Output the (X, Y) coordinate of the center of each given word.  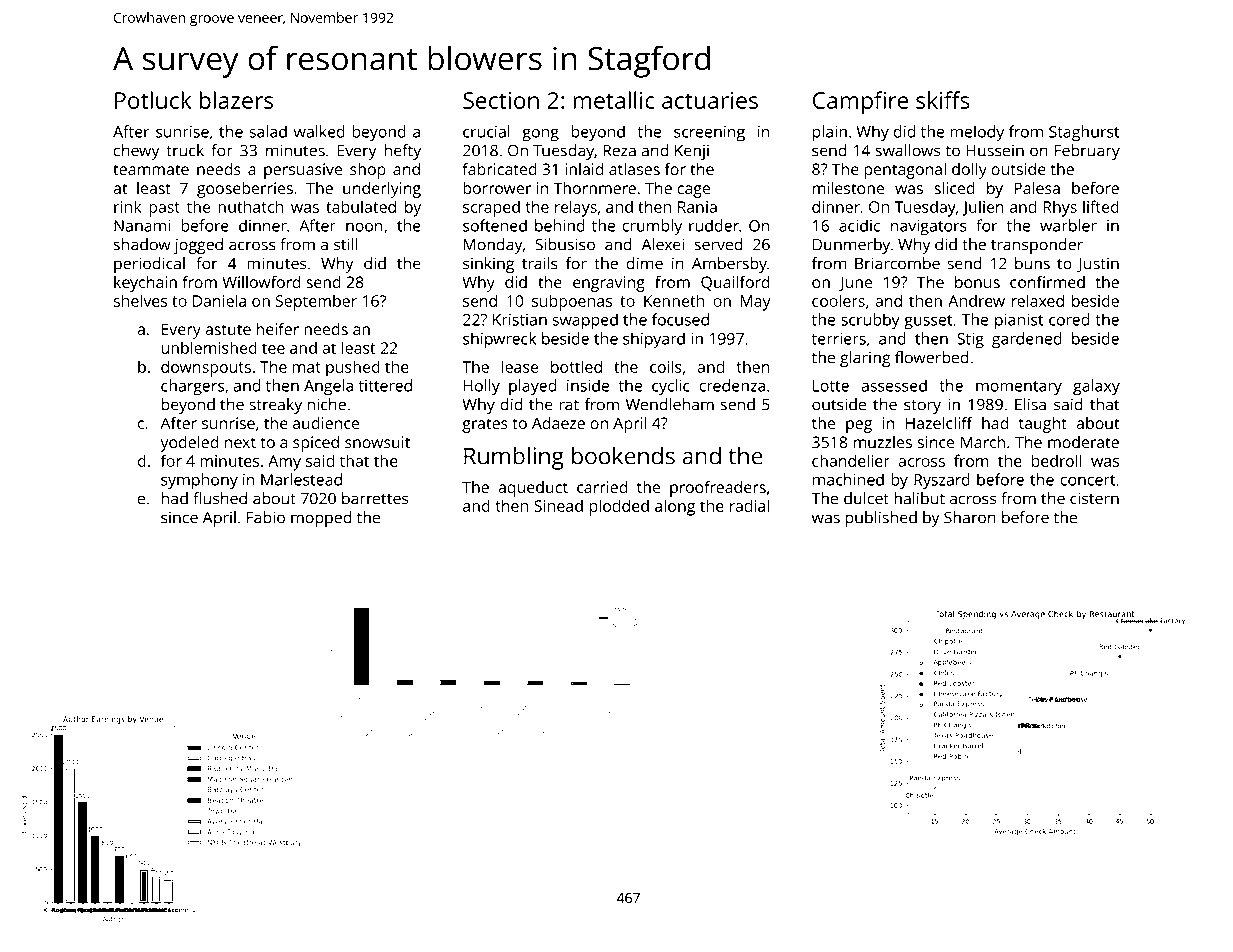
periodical (149, 265)
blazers (236, 100)
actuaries (710, 100)
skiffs (943, 100)
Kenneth (674, 300)
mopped (321, 519)
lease (520, 366)
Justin (1098, 265)
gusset (928, 322)
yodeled (189, 444)
